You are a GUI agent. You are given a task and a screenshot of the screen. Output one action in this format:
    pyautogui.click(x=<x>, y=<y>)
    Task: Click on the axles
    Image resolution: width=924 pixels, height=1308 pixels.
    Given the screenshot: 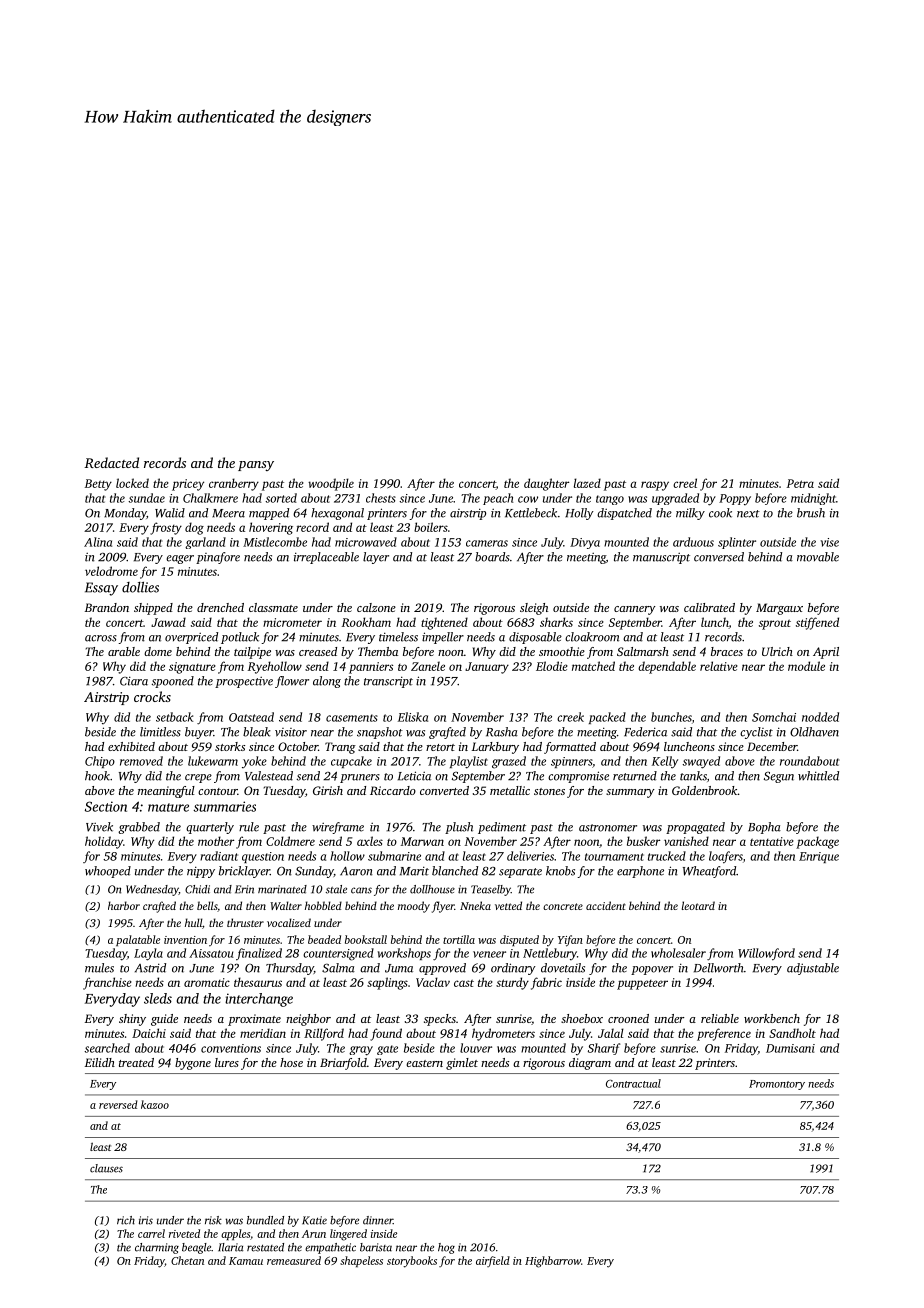 What is the action you would take?
    pyautogui.click(x=370, y=841)
